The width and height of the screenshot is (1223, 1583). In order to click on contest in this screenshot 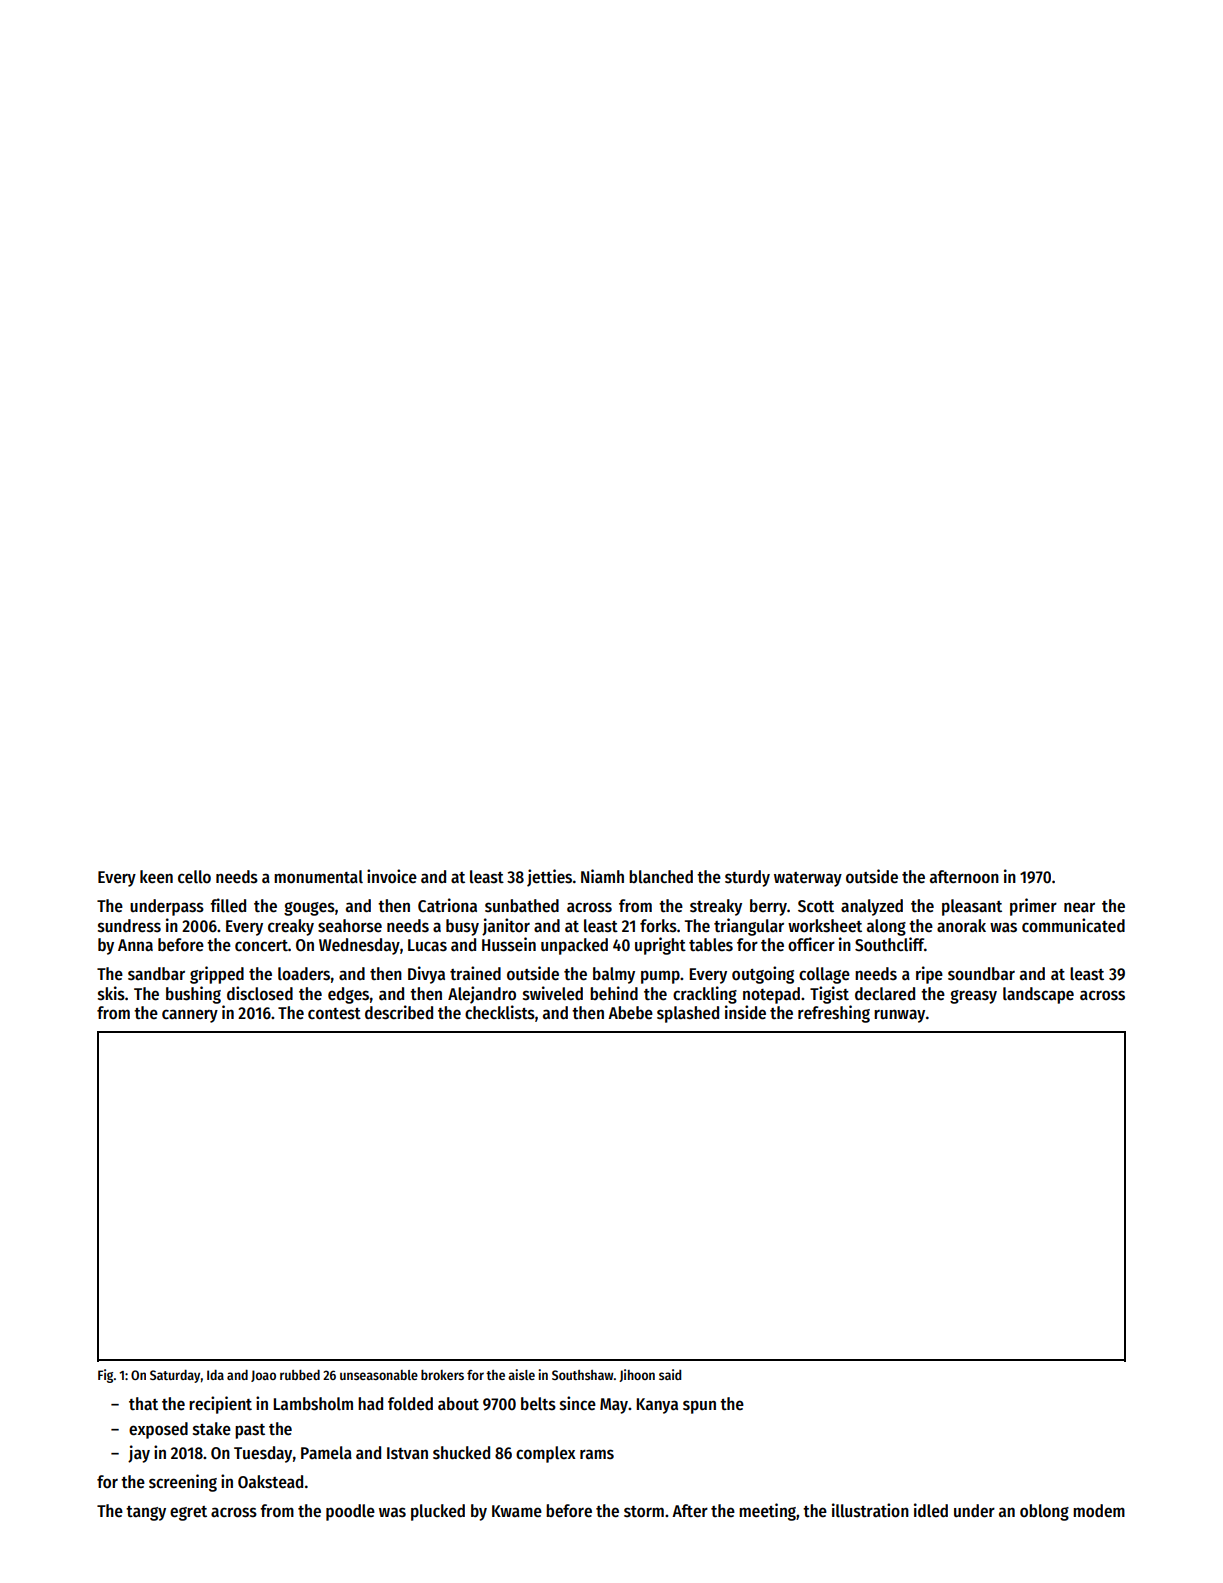, I will do `click(334, 1014)`.
